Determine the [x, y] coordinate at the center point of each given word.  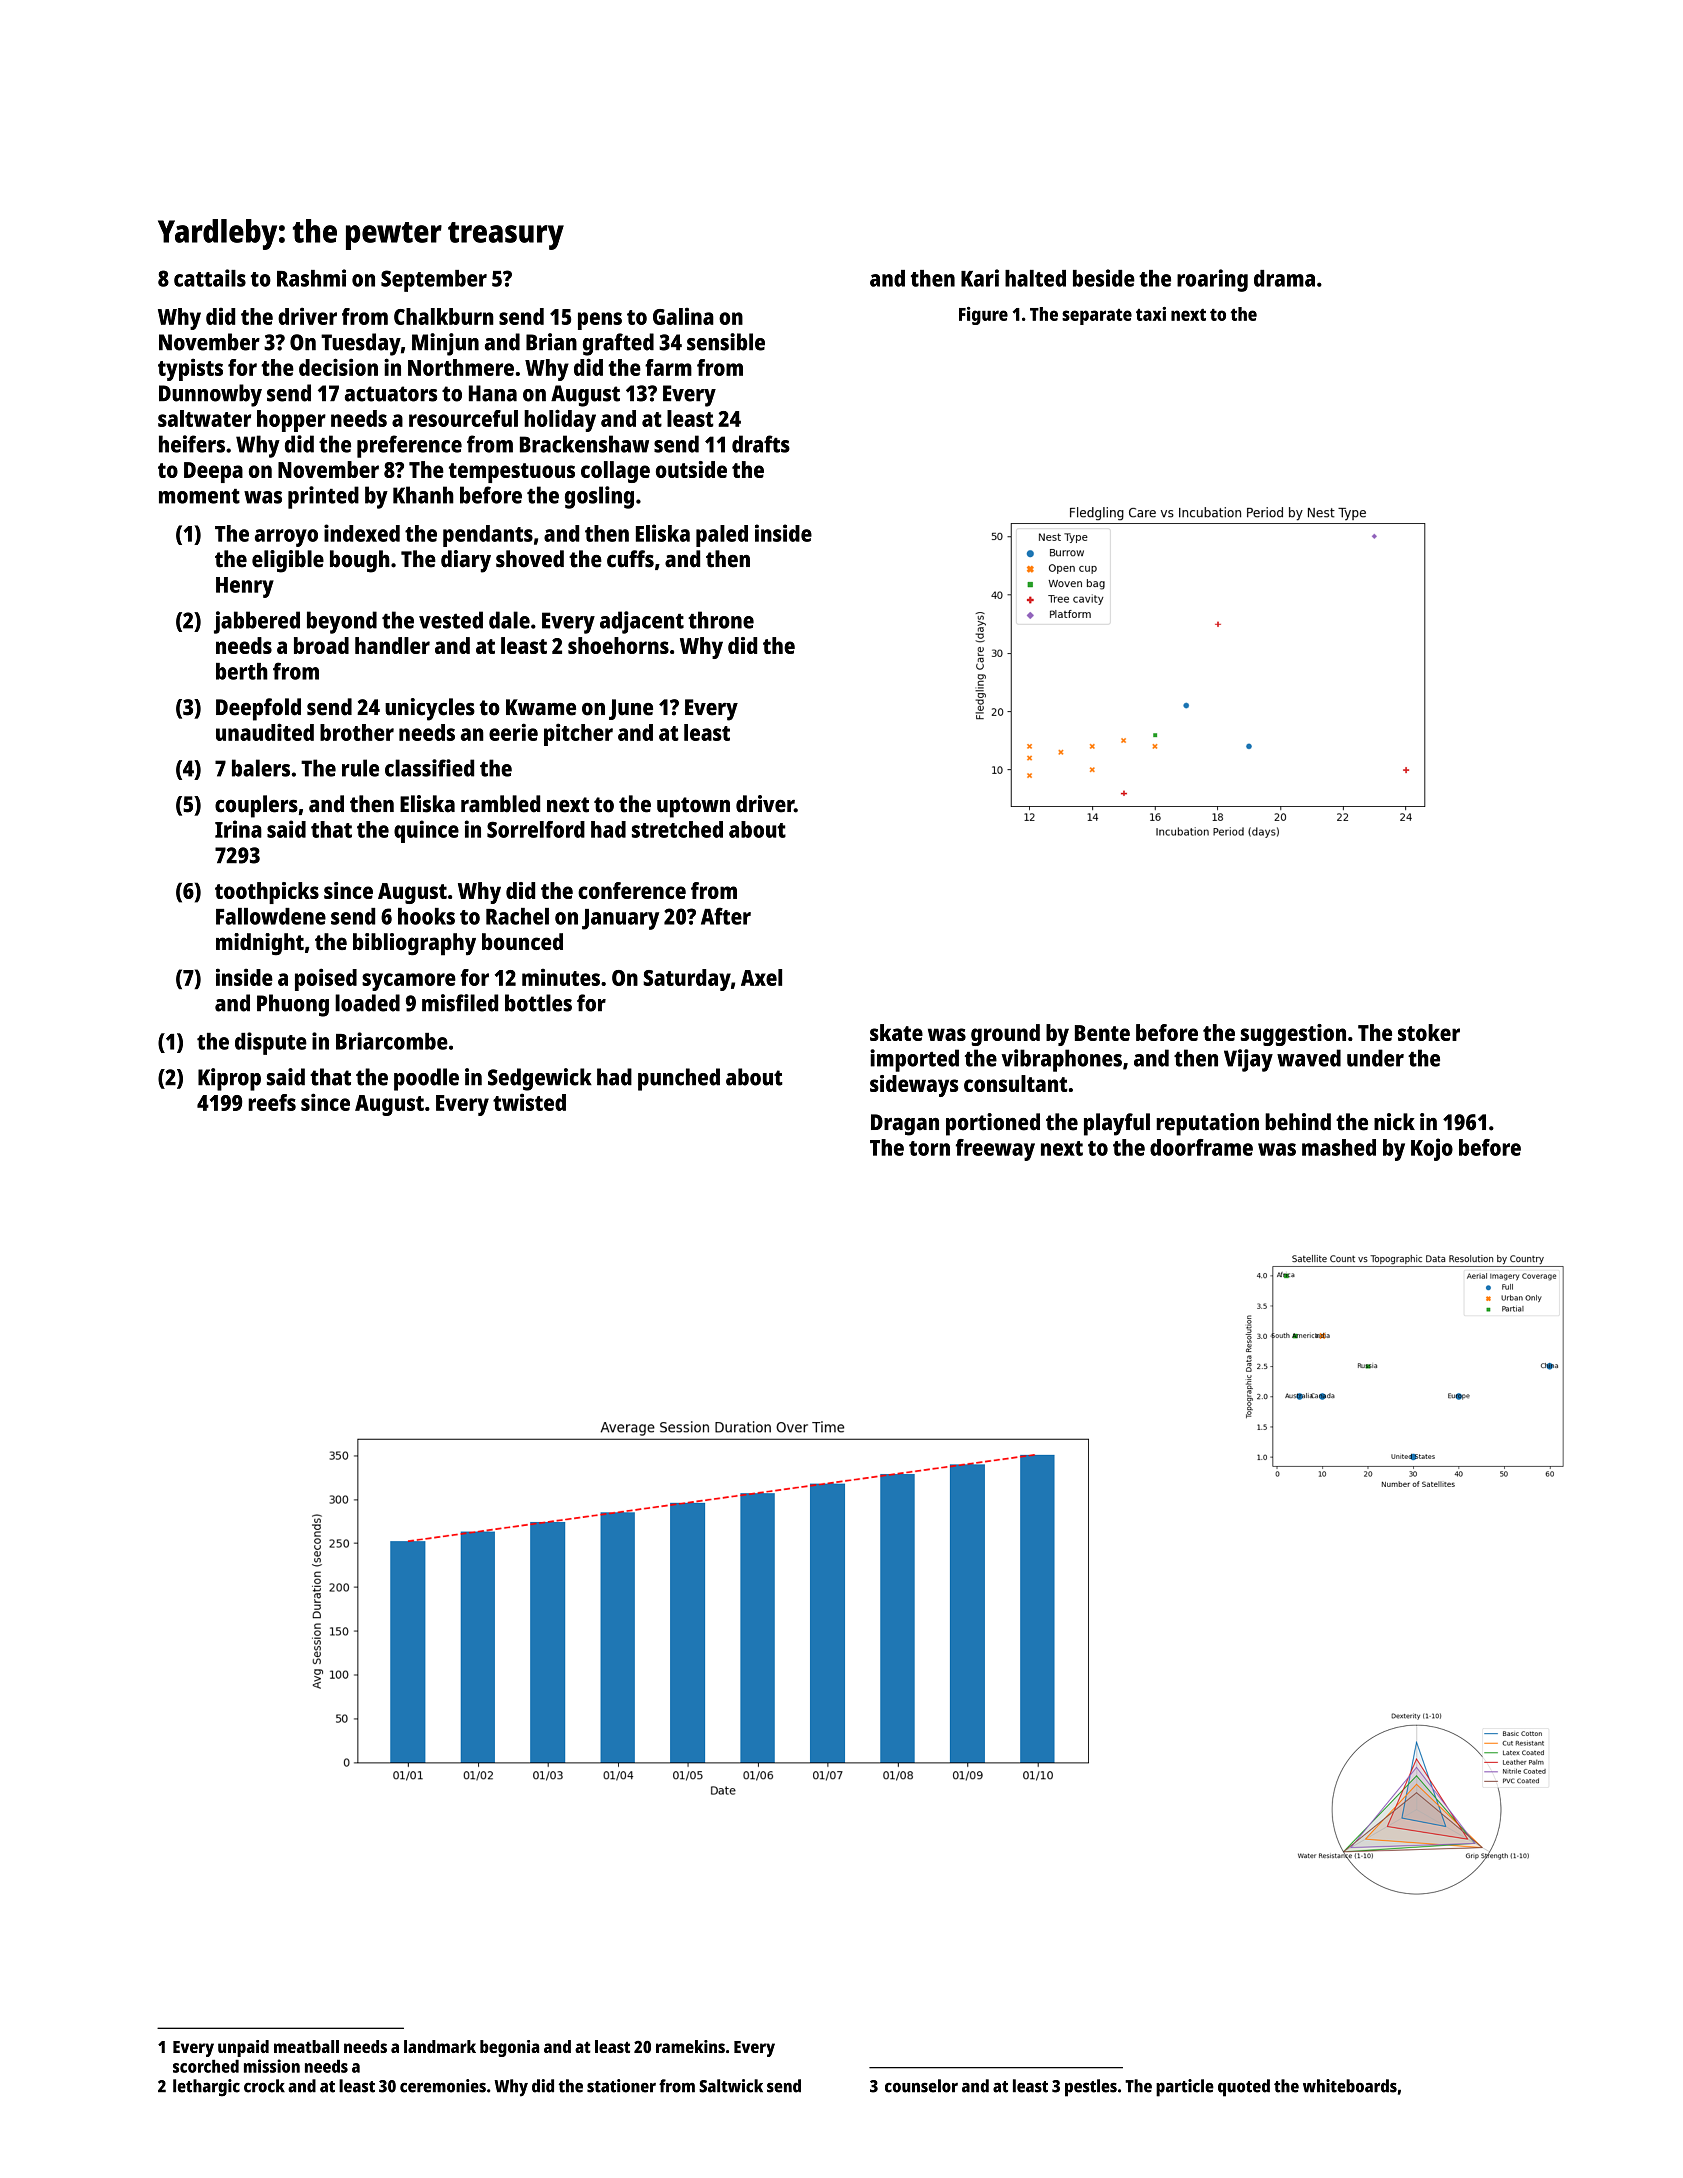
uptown [693, 807]
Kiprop [229, 1079]
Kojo [1432, 1149]
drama [1284, 278]
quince [426, 831]
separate [1097, 317]
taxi [1151, 314]
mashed [1339, 1147]
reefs [272, 1102]
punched [679, 1079]
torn [929, 1148]
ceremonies [443, 2086]
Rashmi [311, 278]
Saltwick [731, 2086]
